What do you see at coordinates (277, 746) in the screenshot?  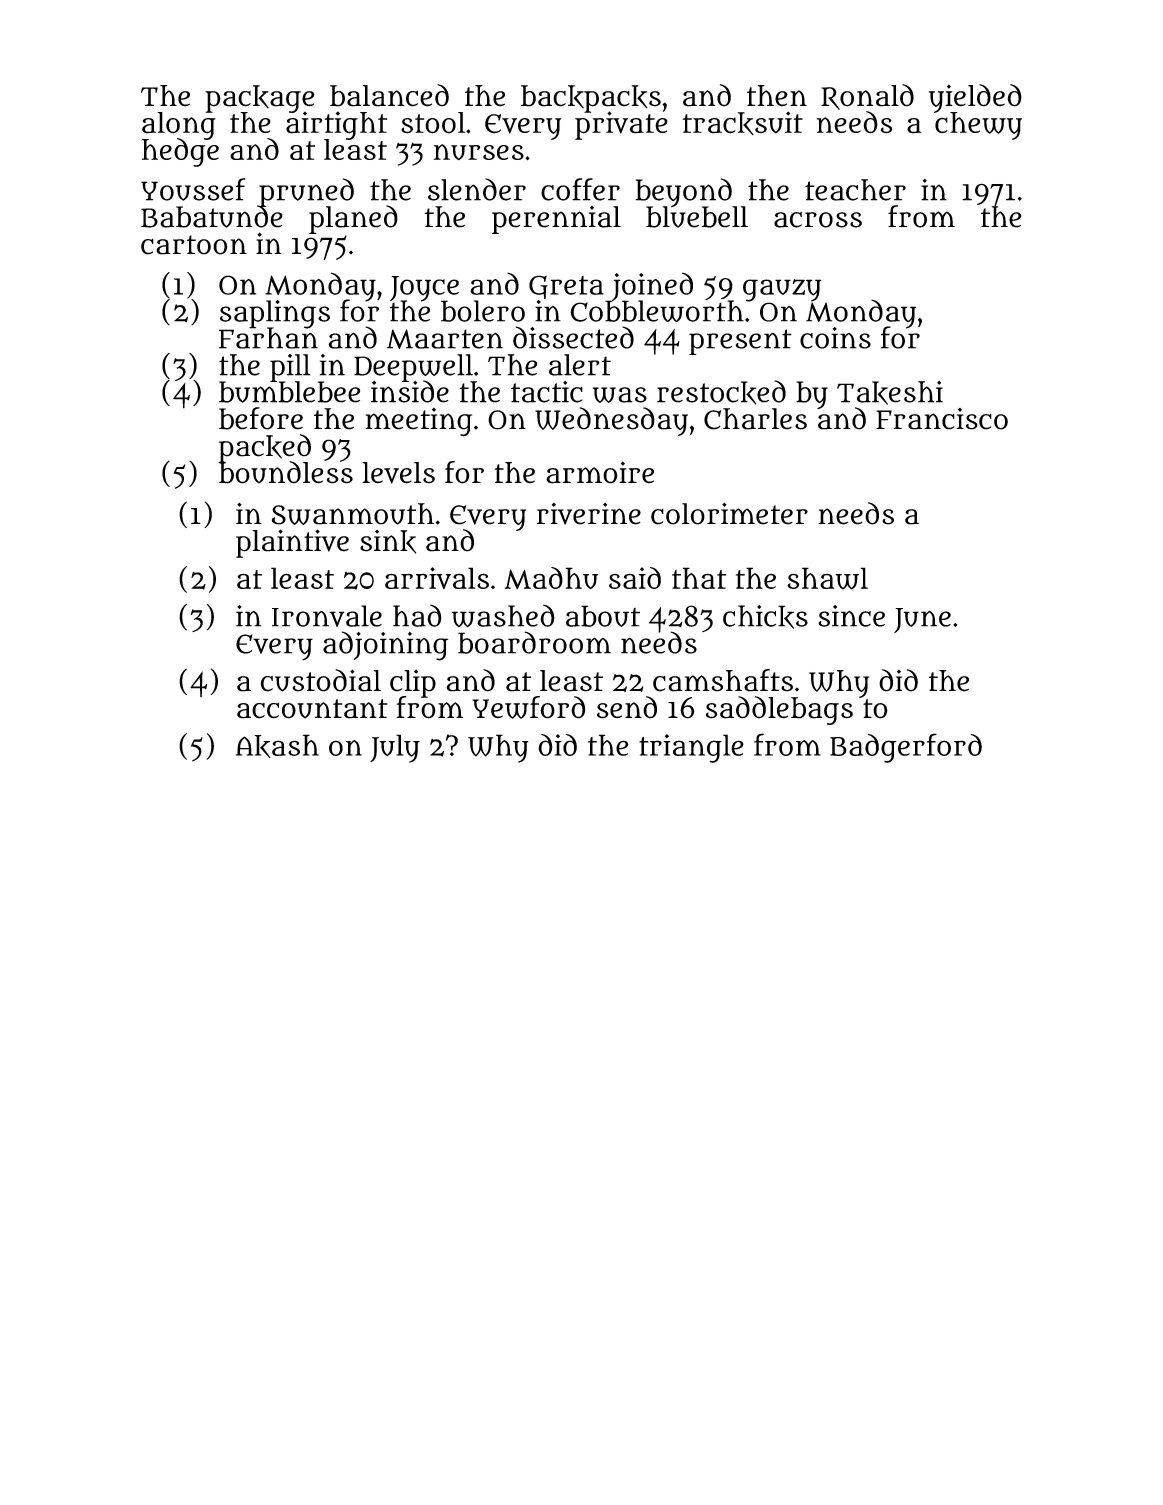 I see `Akash` at bounding box center [277, 746].
